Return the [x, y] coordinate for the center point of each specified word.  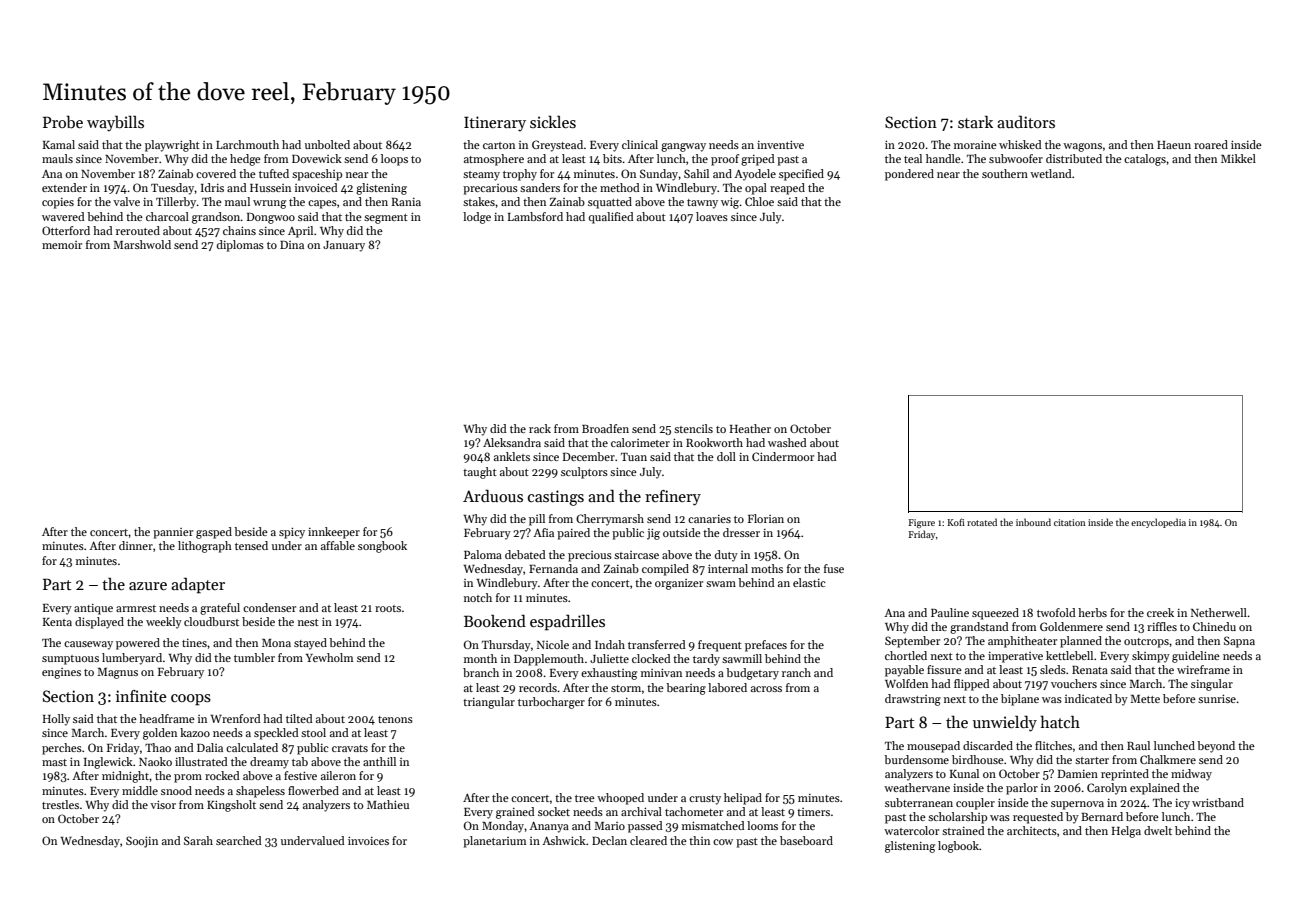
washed [787, 442]
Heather [750, 428]
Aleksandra [512, 442]
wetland [1051, 173]
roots [388, 608]
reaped [787, 189]
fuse [834, 568]
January [344, 246]
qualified [611, 218]
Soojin [142, 842]
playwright [172, 146]
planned [1081, 642]
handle [943, 158]
